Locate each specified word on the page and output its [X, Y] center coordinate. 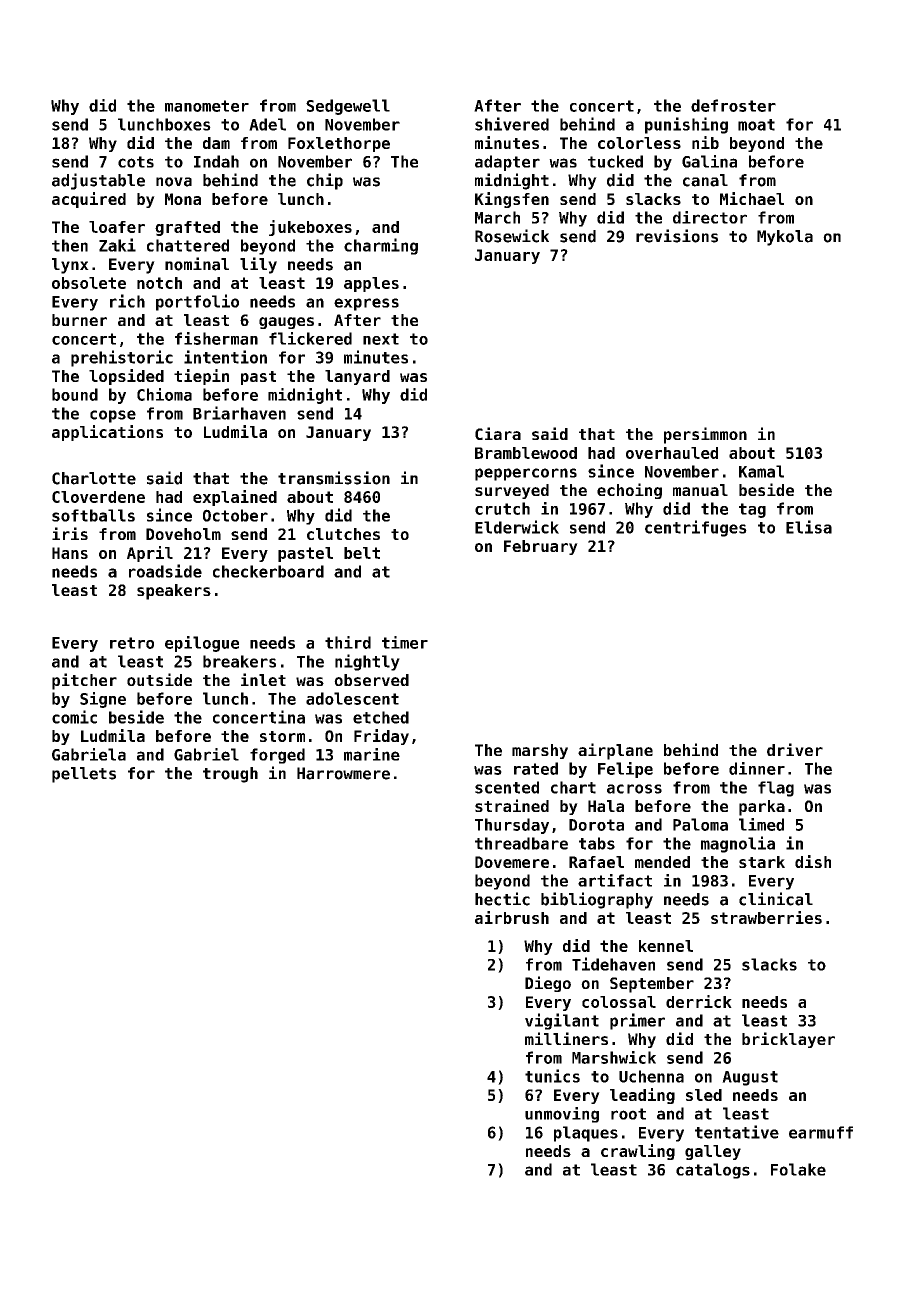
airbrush [512, 917]
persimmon [705, 435]
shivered [512, 124]
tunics [552, 1076]
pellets [84, 775]
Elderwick [517, 527]
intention [225, 357]
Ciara [498, 433]
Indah [216, 161]
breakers [239, 661]
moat [756, 125]
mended [662, 862]
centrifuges [696, 528]
